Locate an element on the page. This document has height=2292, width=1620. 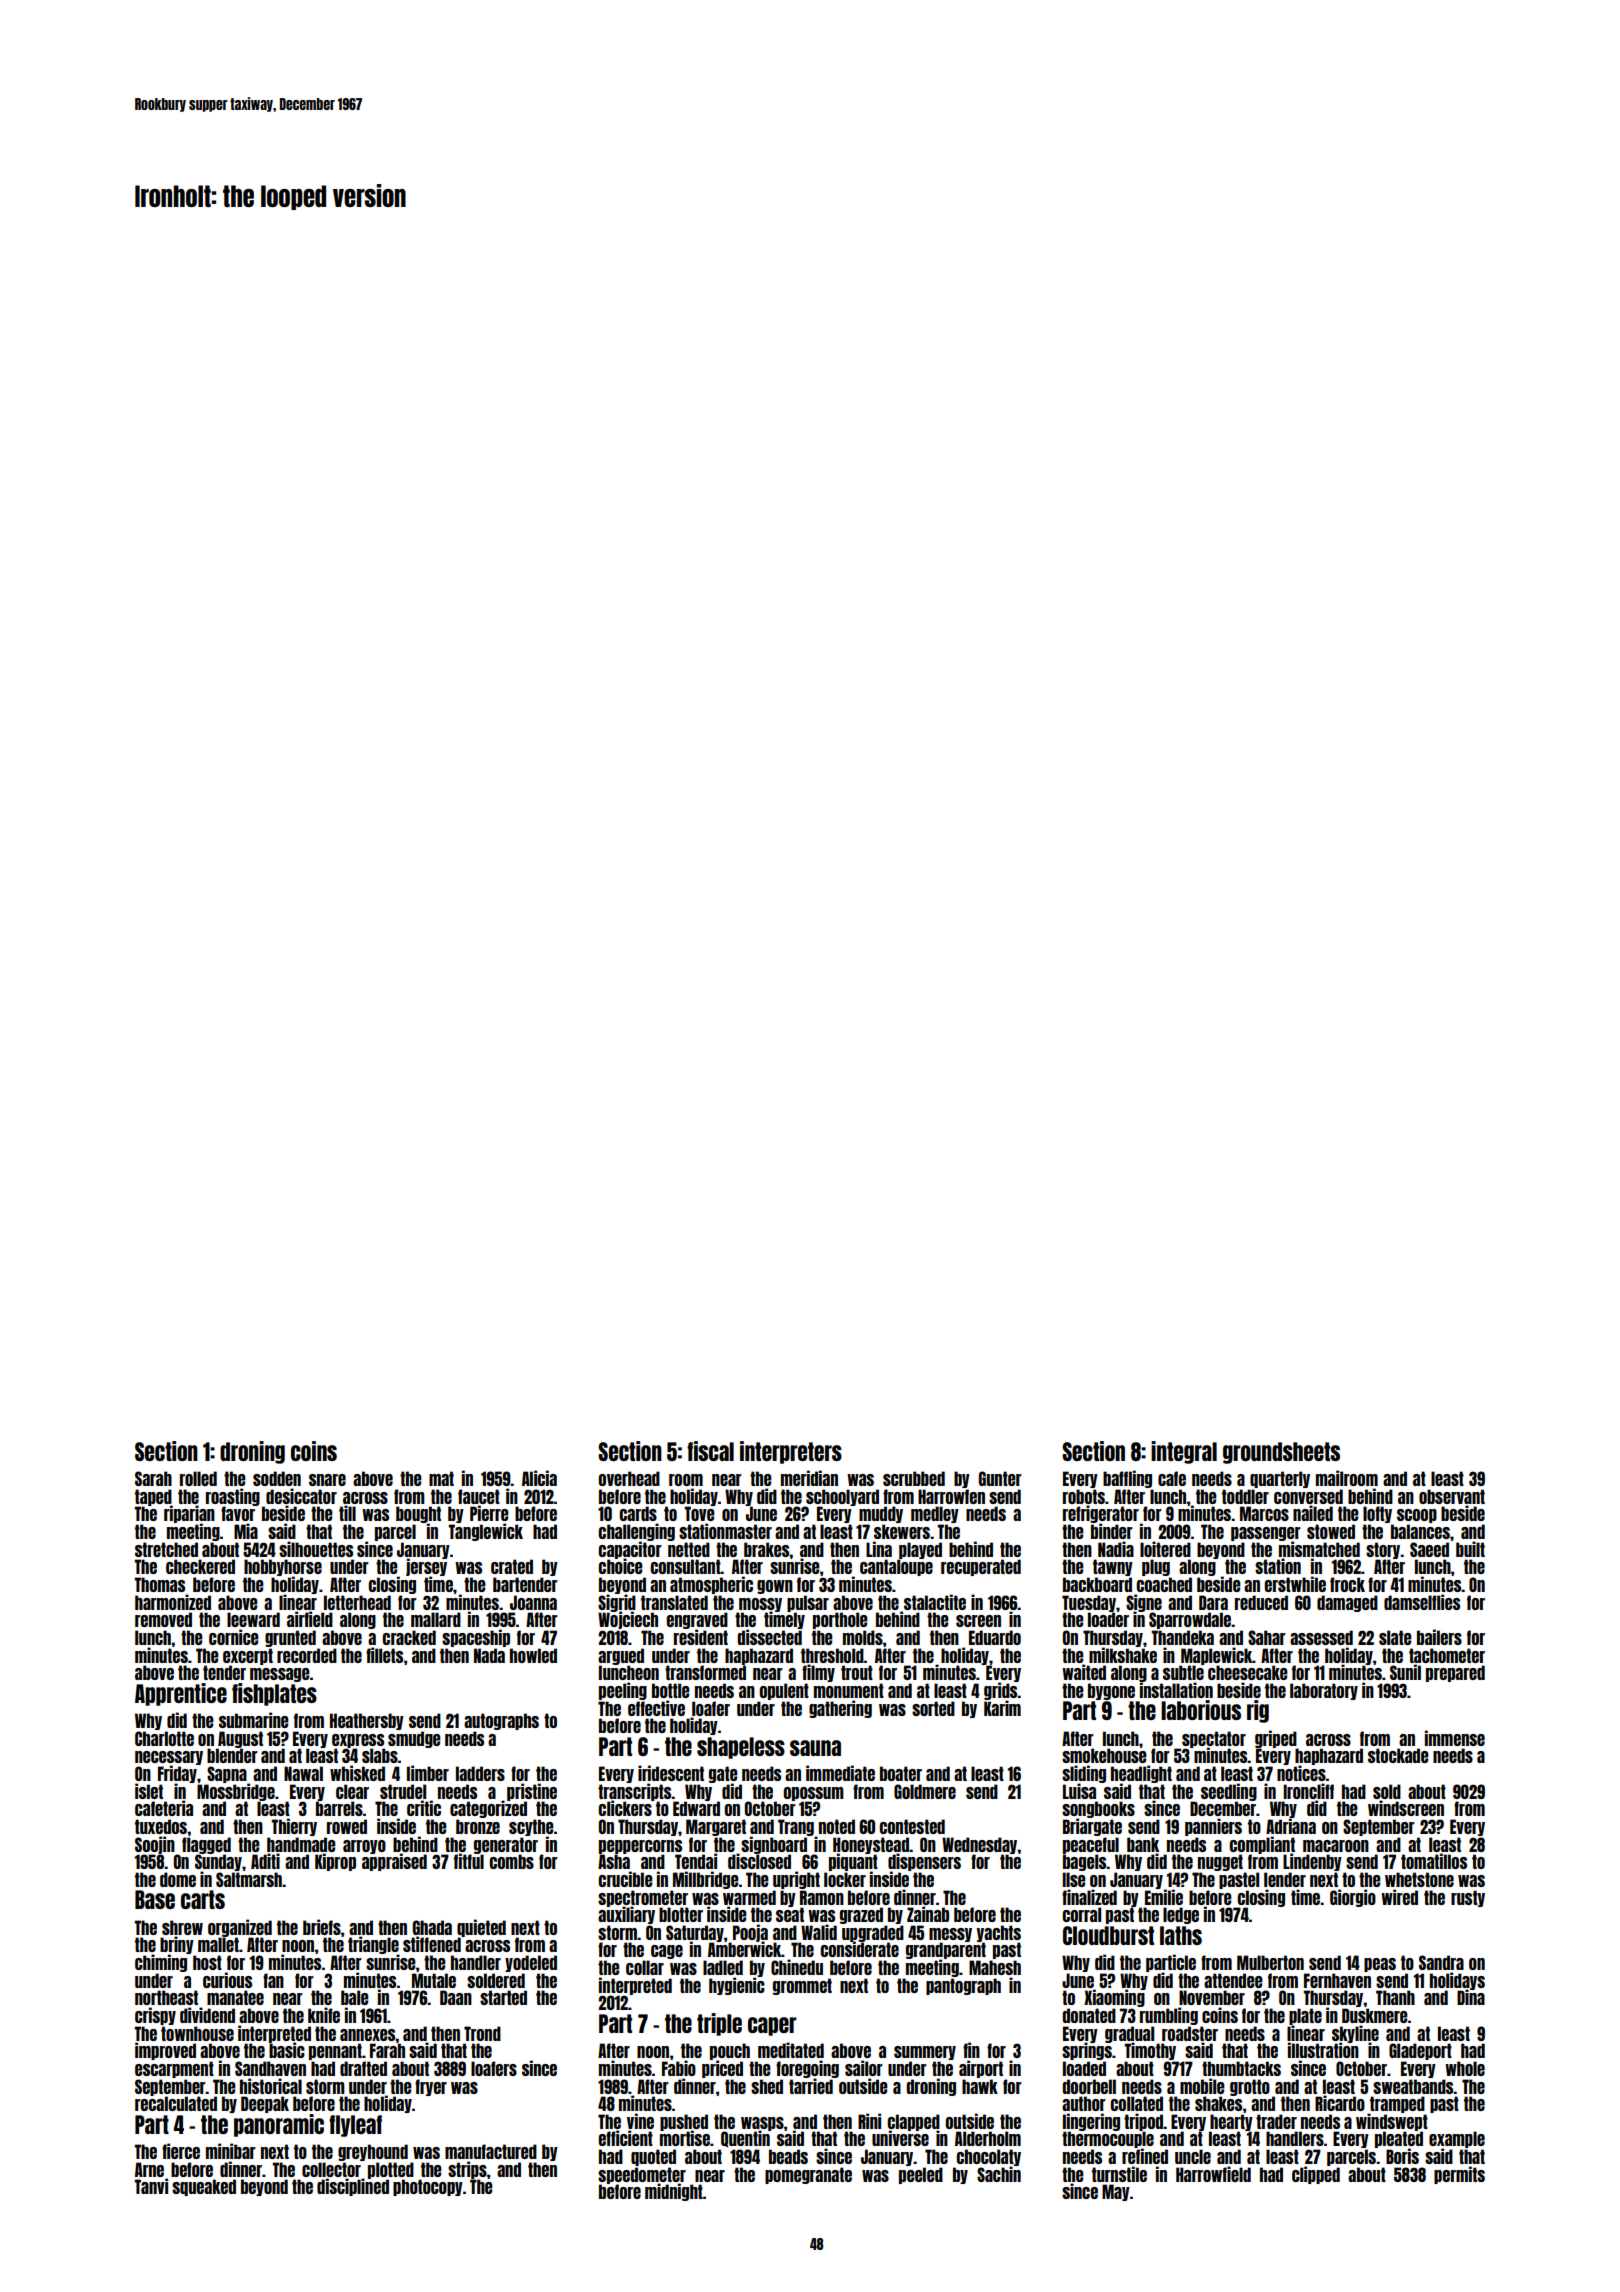
thumbtacks is located at coordinates (1241, 2068).
